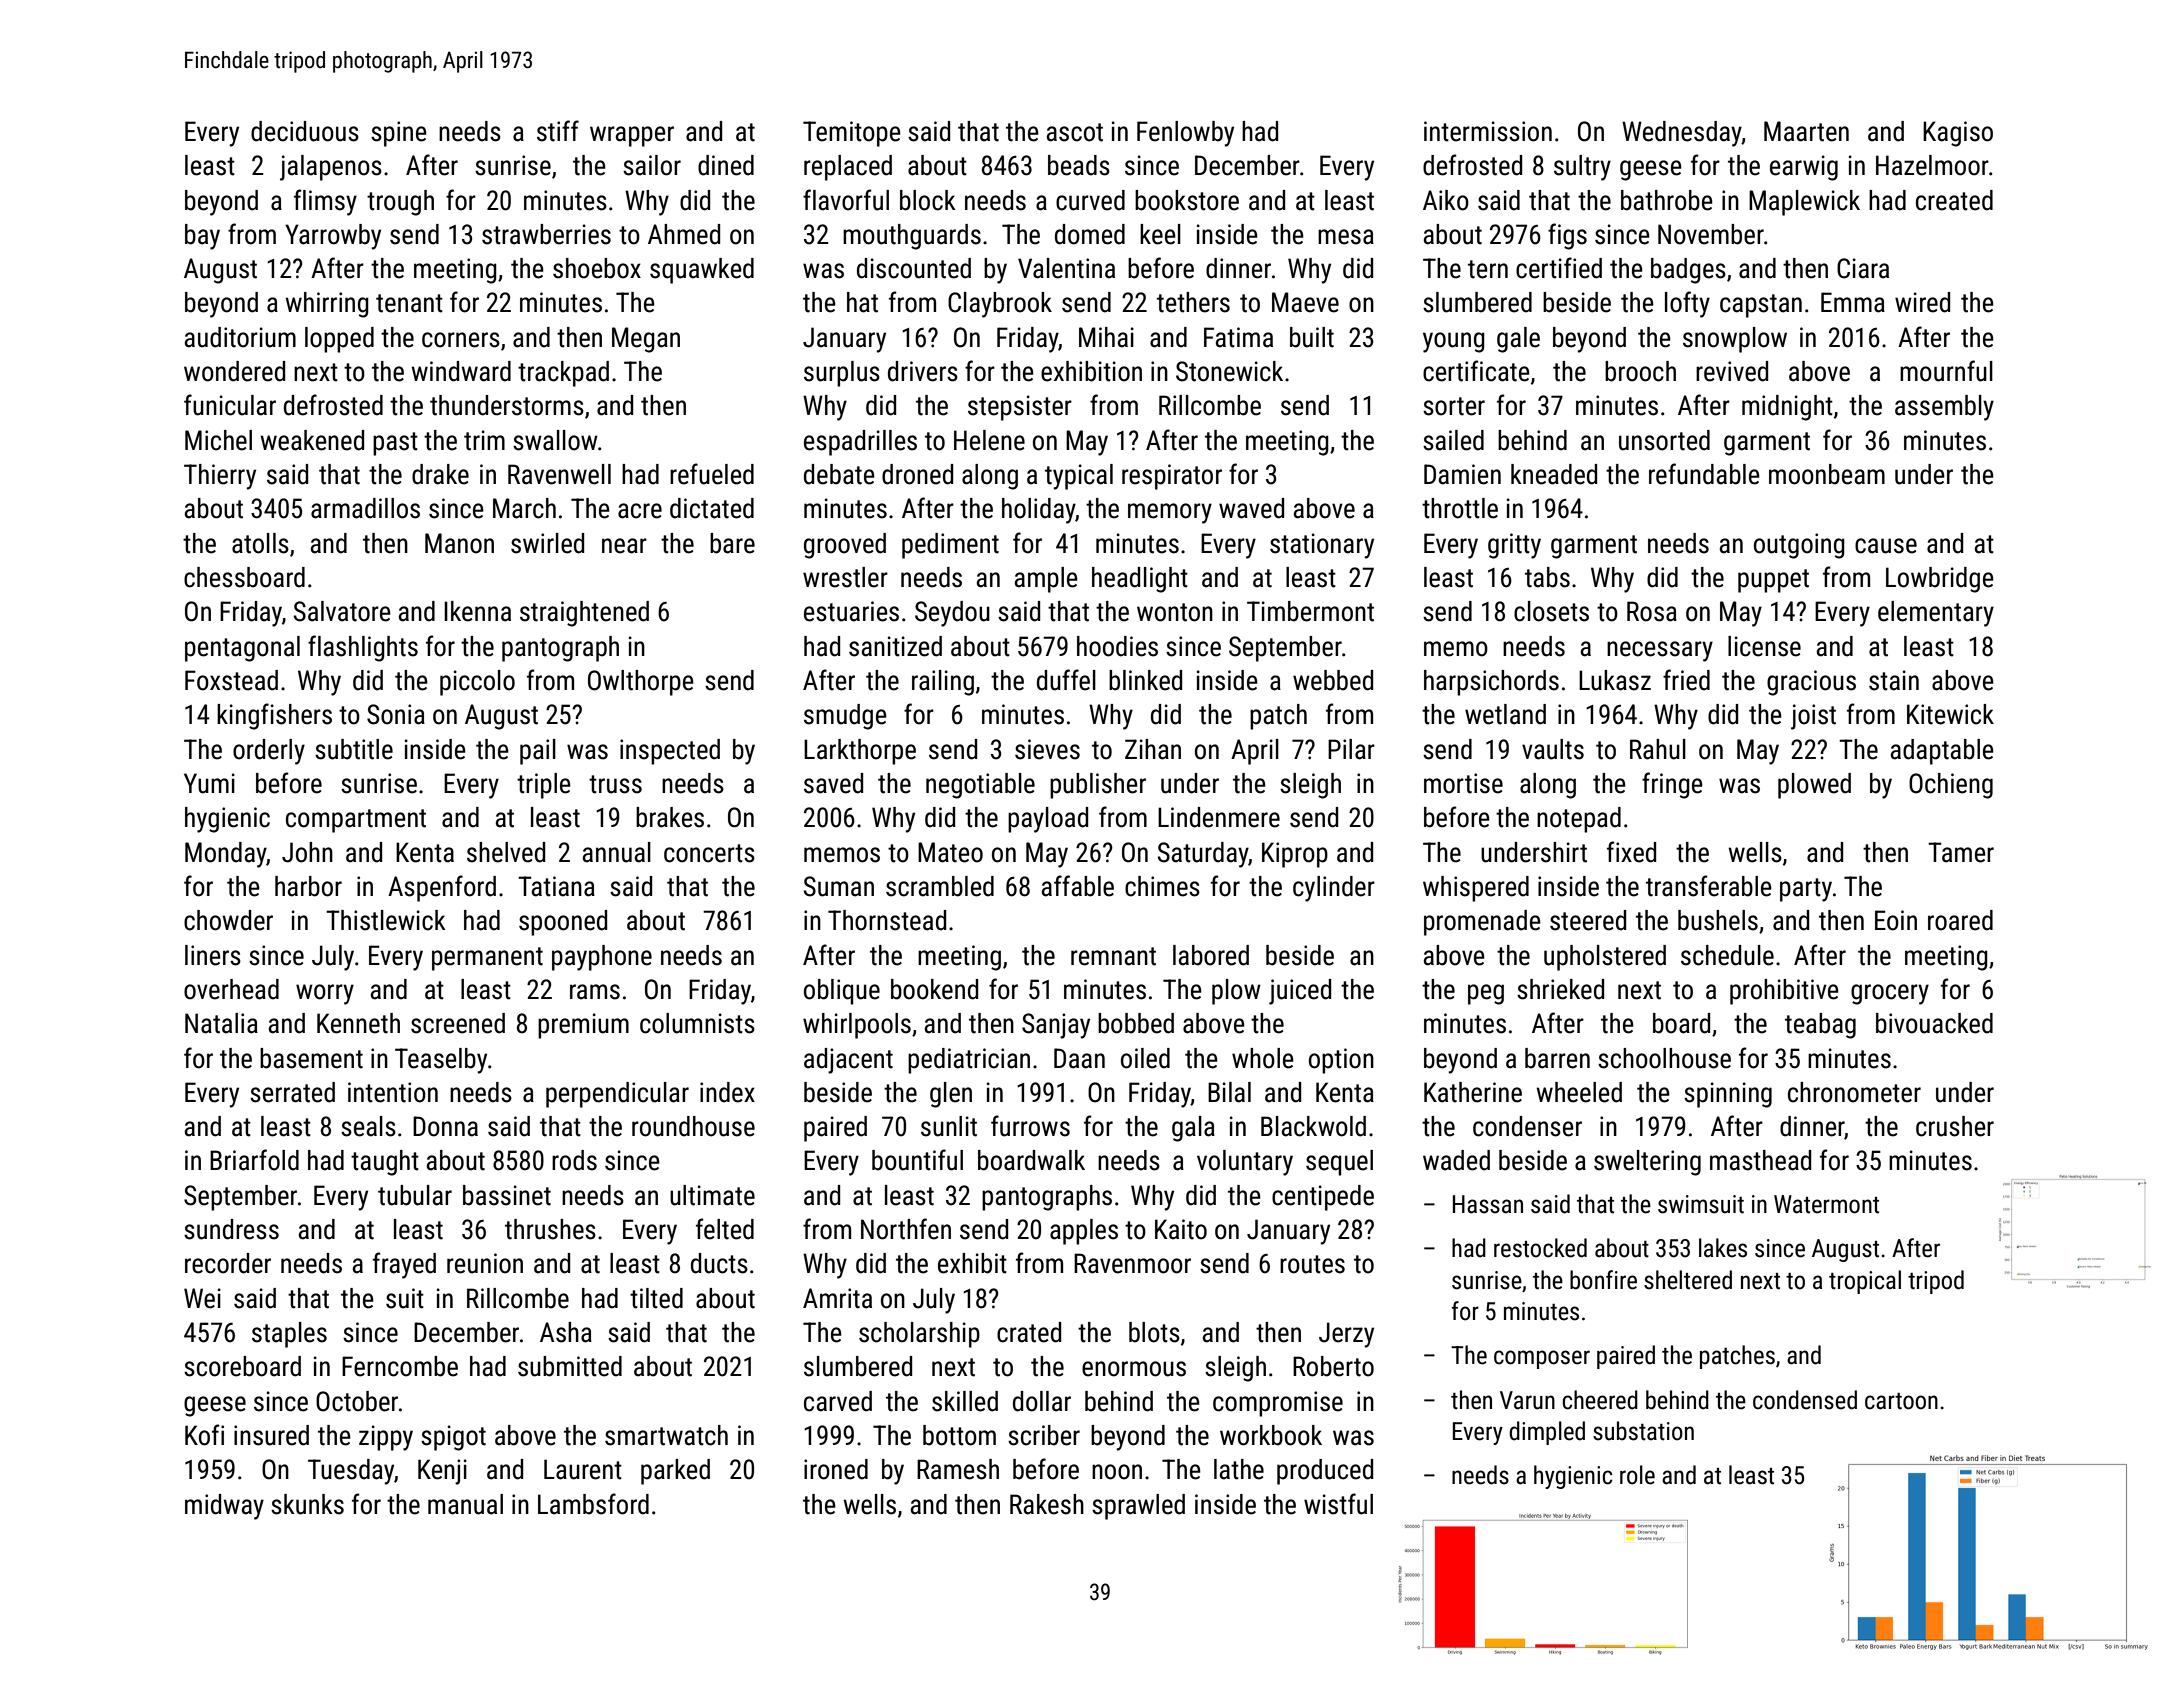 This page has height=1683, width=2178. I want to click on license, so click(1764, 646).
